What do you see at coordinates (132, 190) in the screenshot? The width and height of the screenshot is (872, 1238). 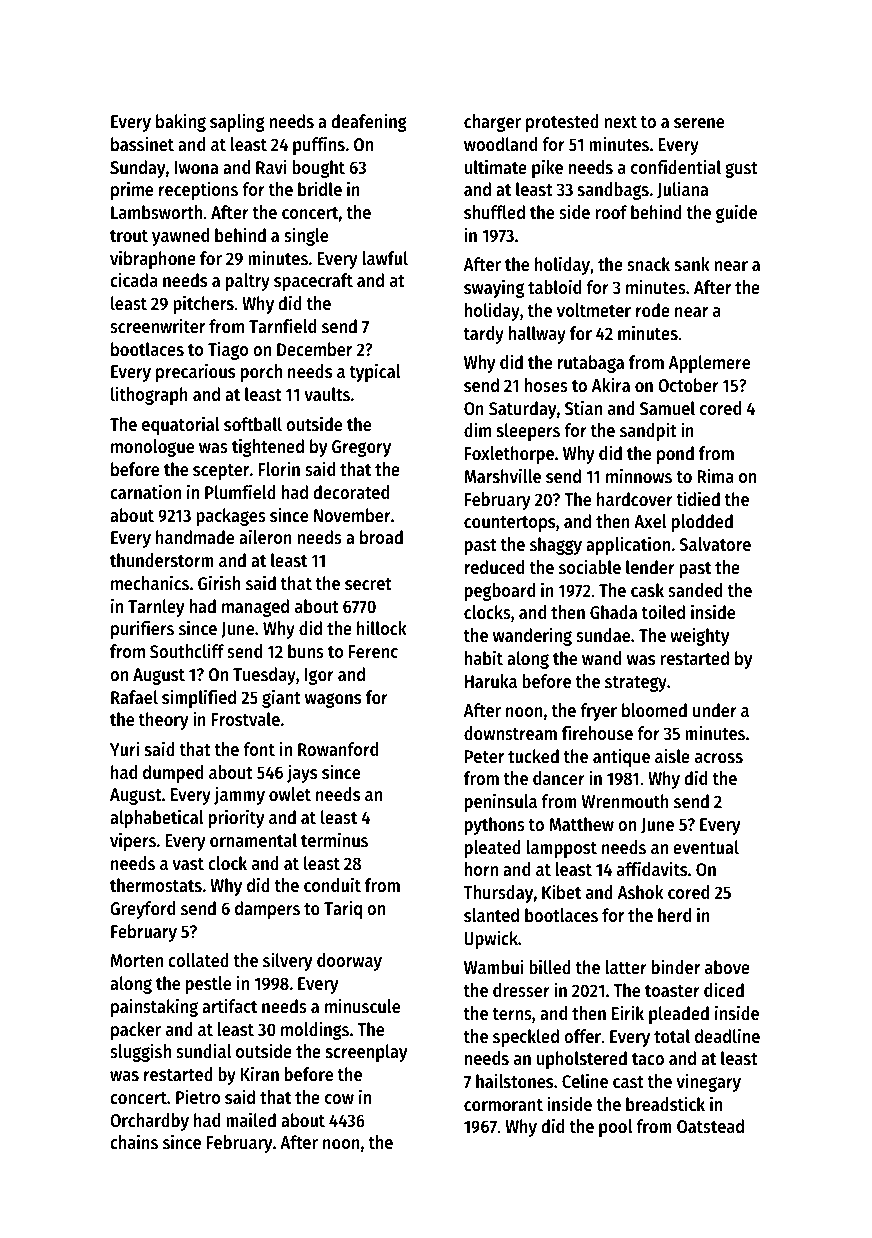 I see `prime` at bounding box center [132, 190].
